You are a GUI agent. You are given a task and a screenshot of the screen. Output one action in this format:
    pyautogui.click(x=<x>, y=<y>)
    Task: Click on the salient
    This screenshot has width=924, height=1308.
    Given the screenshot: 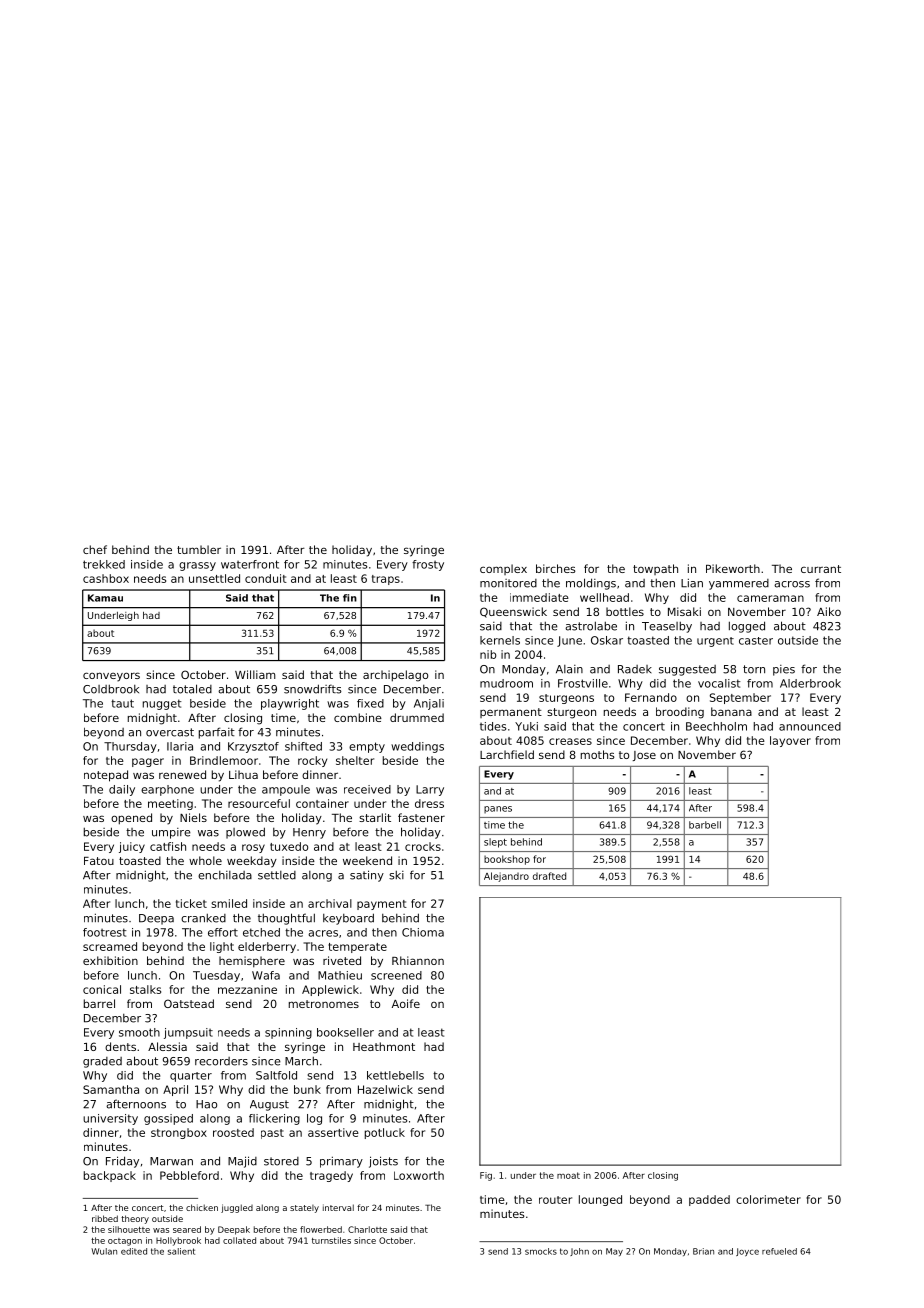 What is the action you would take?
    pyautogui.click(x=181, y=1251)
